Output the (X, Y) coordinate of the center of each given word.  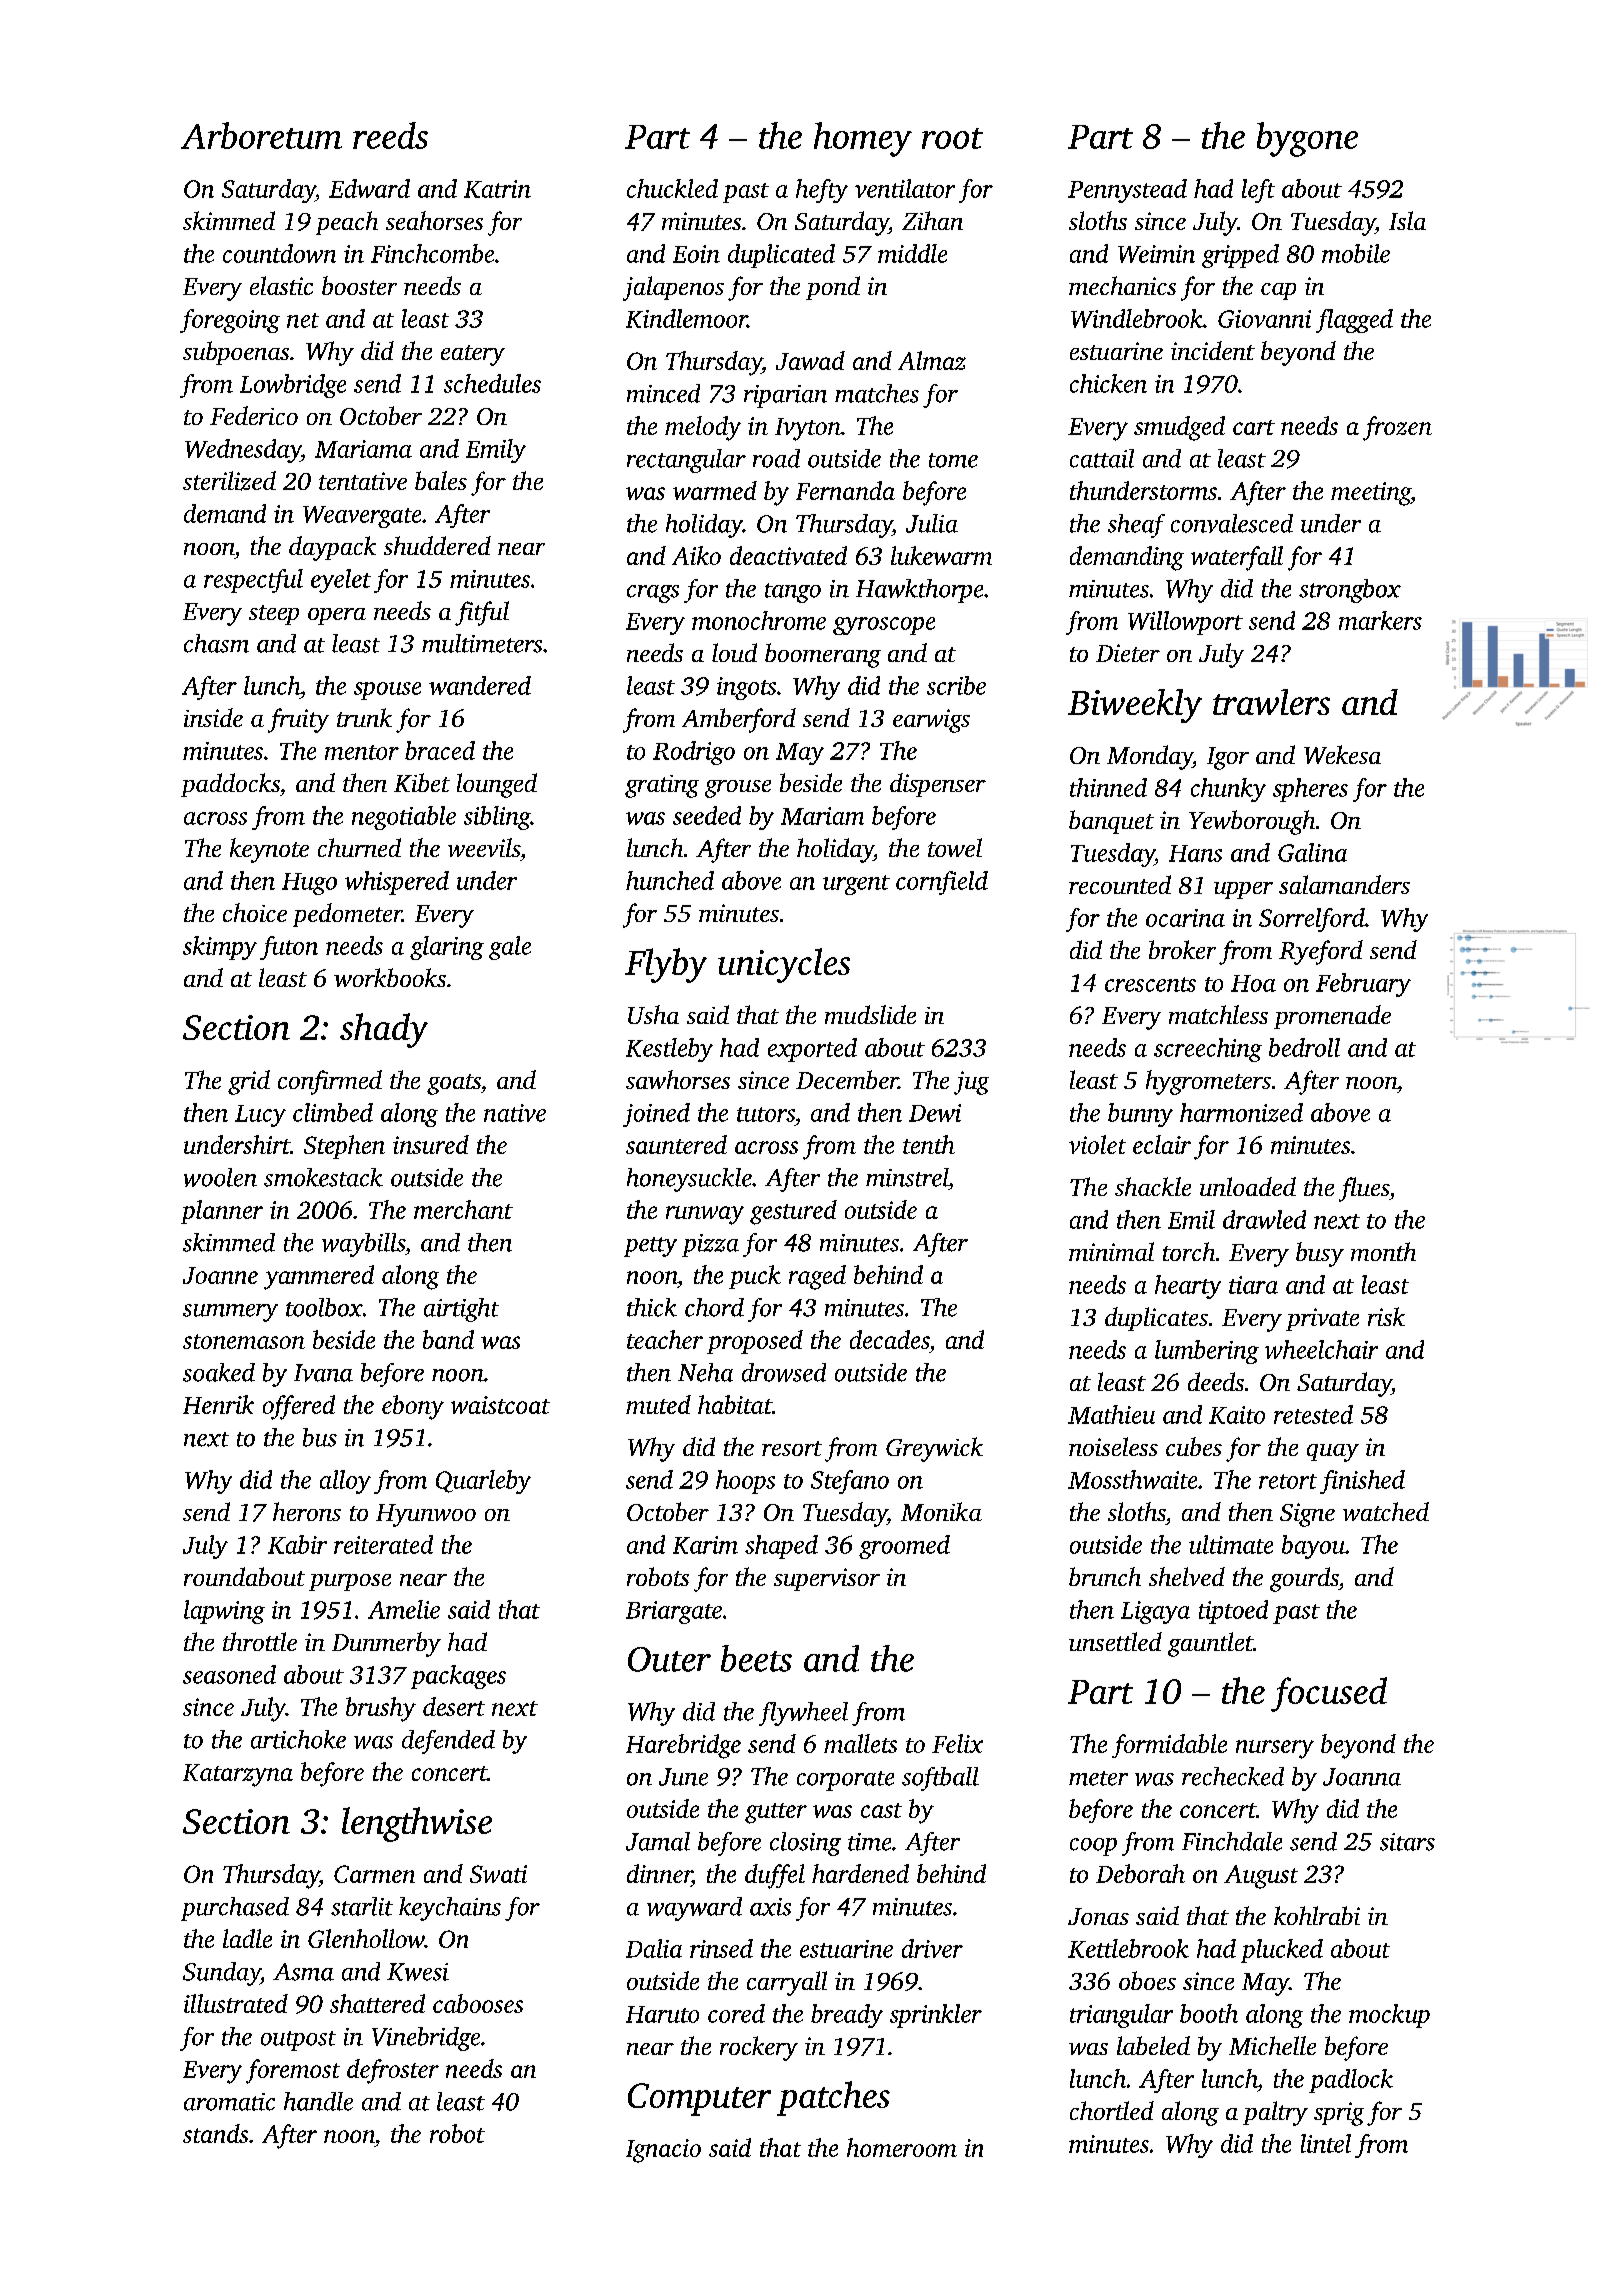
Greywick (934, 1449)
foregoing (230, 321)
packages (458, 1677)
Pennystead (1127, 191)
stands (215, 2133)
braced (440, 750)
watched (1386, 1511)
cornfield (942, 883)
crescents (1150, 984)
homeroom (902, 2147)
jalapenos (673, 288)
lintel (1326, 2143)
